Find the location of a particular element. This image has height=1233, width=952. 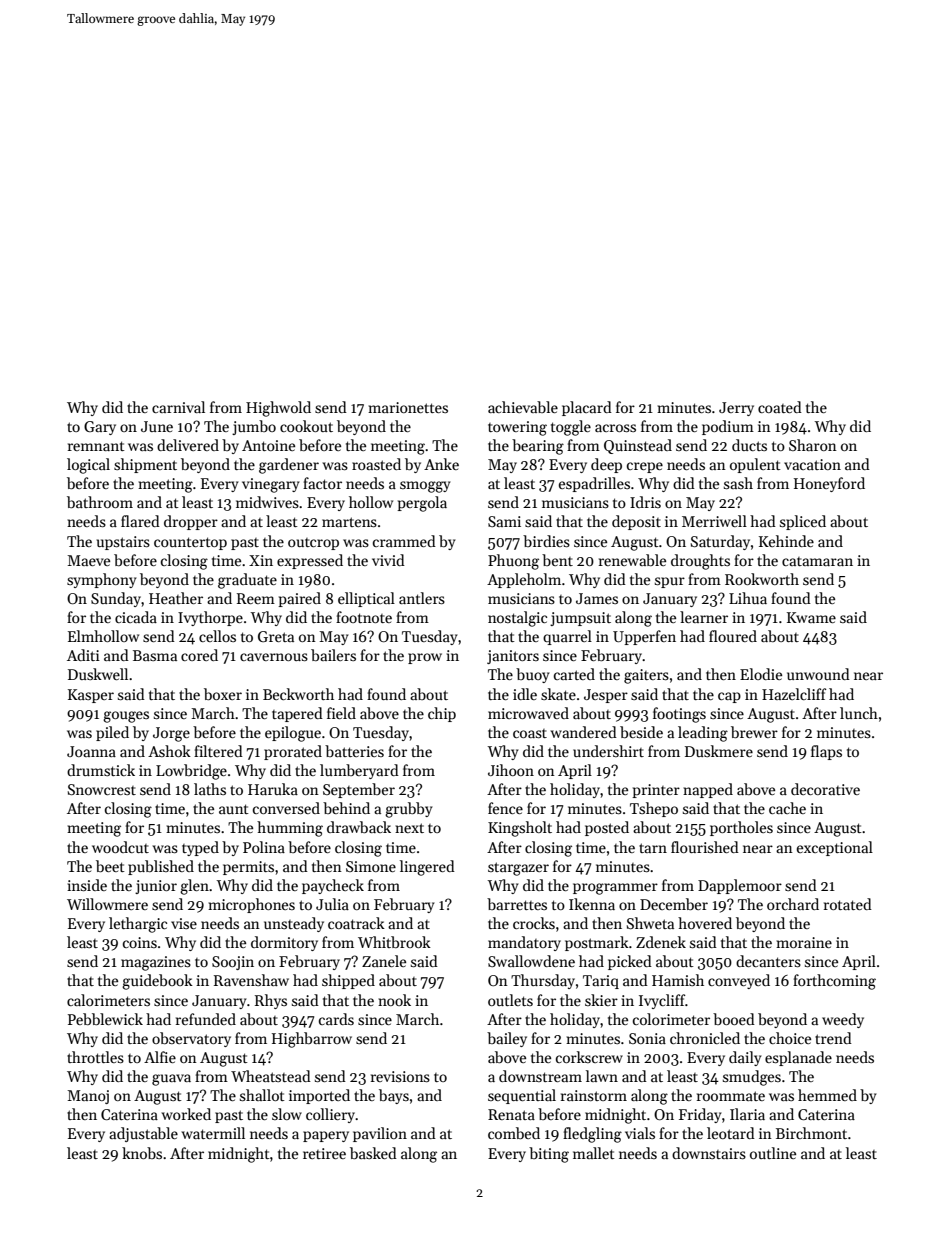

woodcut is located at coordinates (120, 847).
